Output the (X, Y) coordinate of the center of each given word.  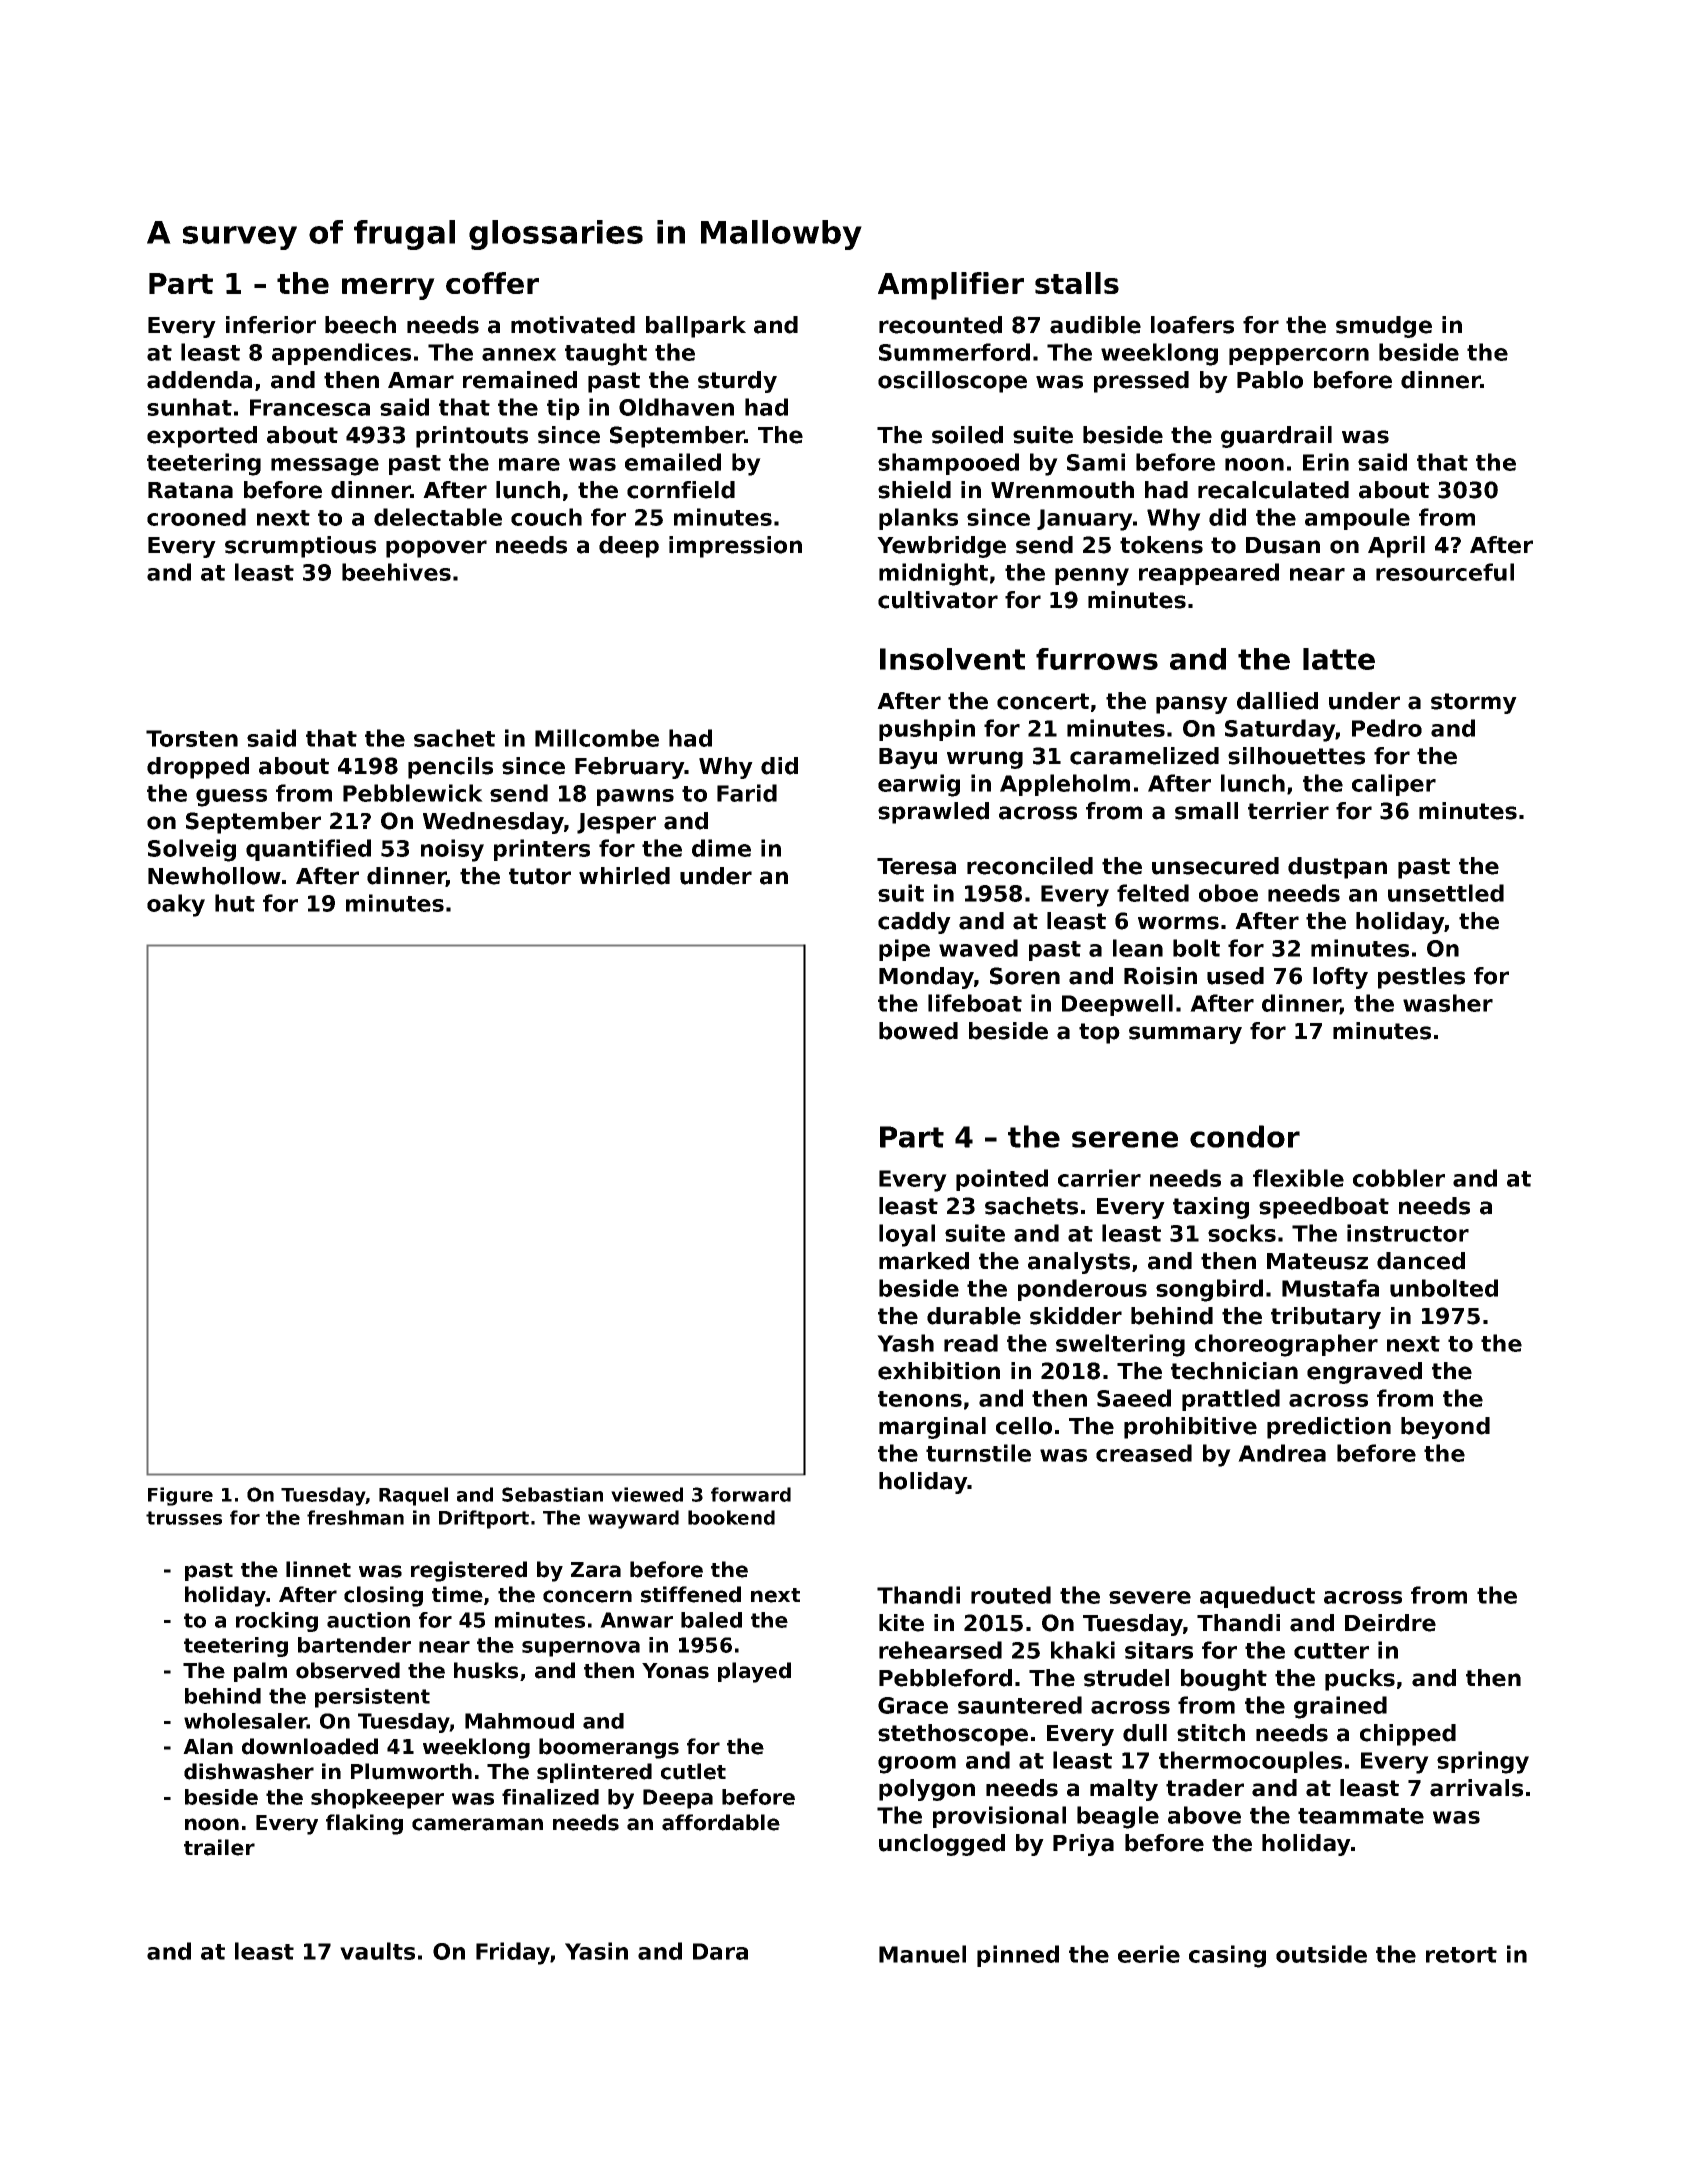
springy (1483, 1762)
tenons (920, 1399)
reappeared (1209, 574)
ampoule (1357, 519)
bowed (918, 1031)
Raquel (413, 1496)
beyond (1445, 1428)
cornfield (681, 490)
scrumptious (300, 547)
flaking (364, 1824)
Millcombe (597, 738)
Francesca (310, 407)
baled (711, 1620)
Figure (180, 1496)
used (1235, 976)
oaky (176, 905)
